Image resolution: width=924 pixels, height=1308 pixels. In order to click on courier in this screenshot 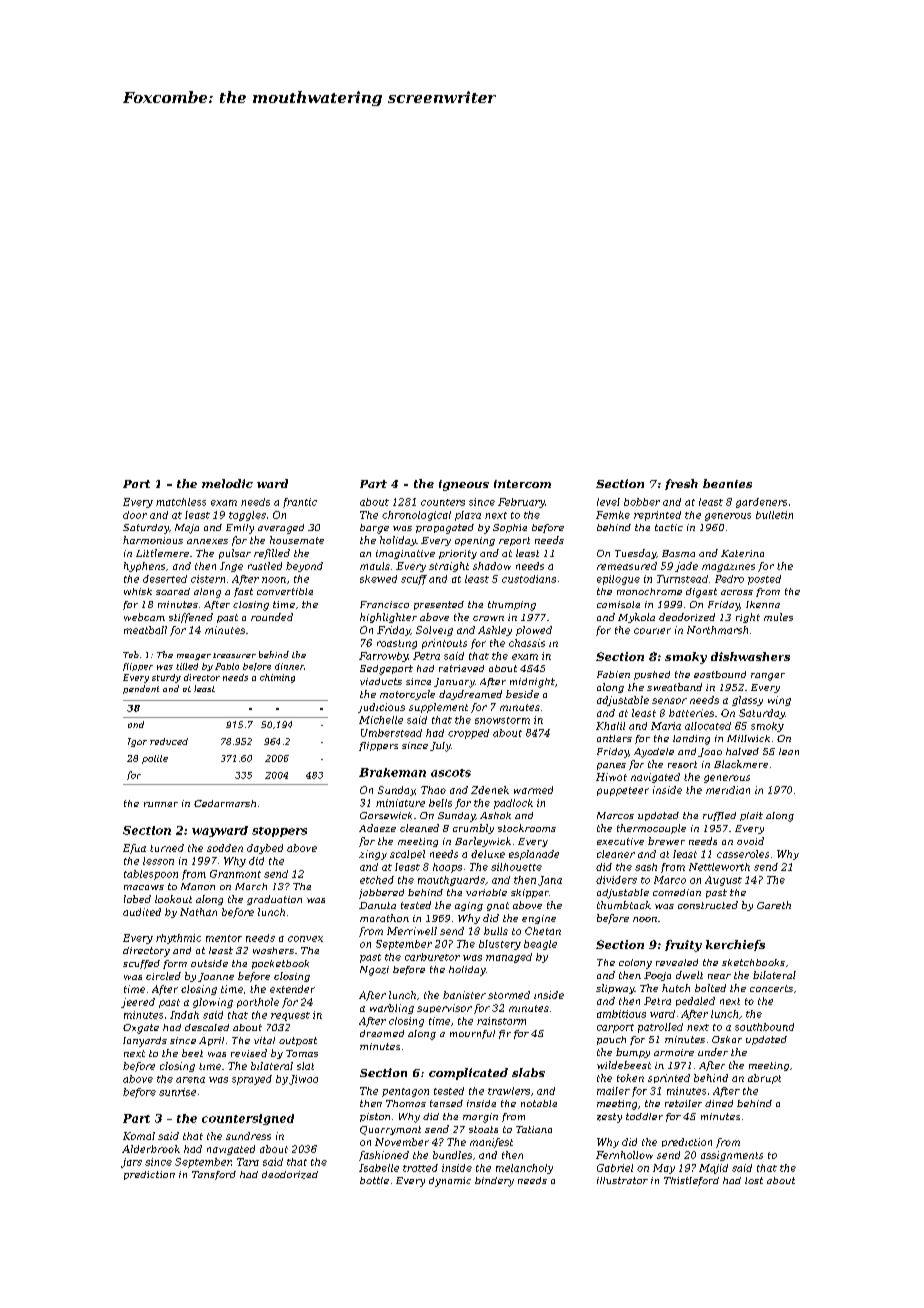, I will do `click(652, 631)`.
